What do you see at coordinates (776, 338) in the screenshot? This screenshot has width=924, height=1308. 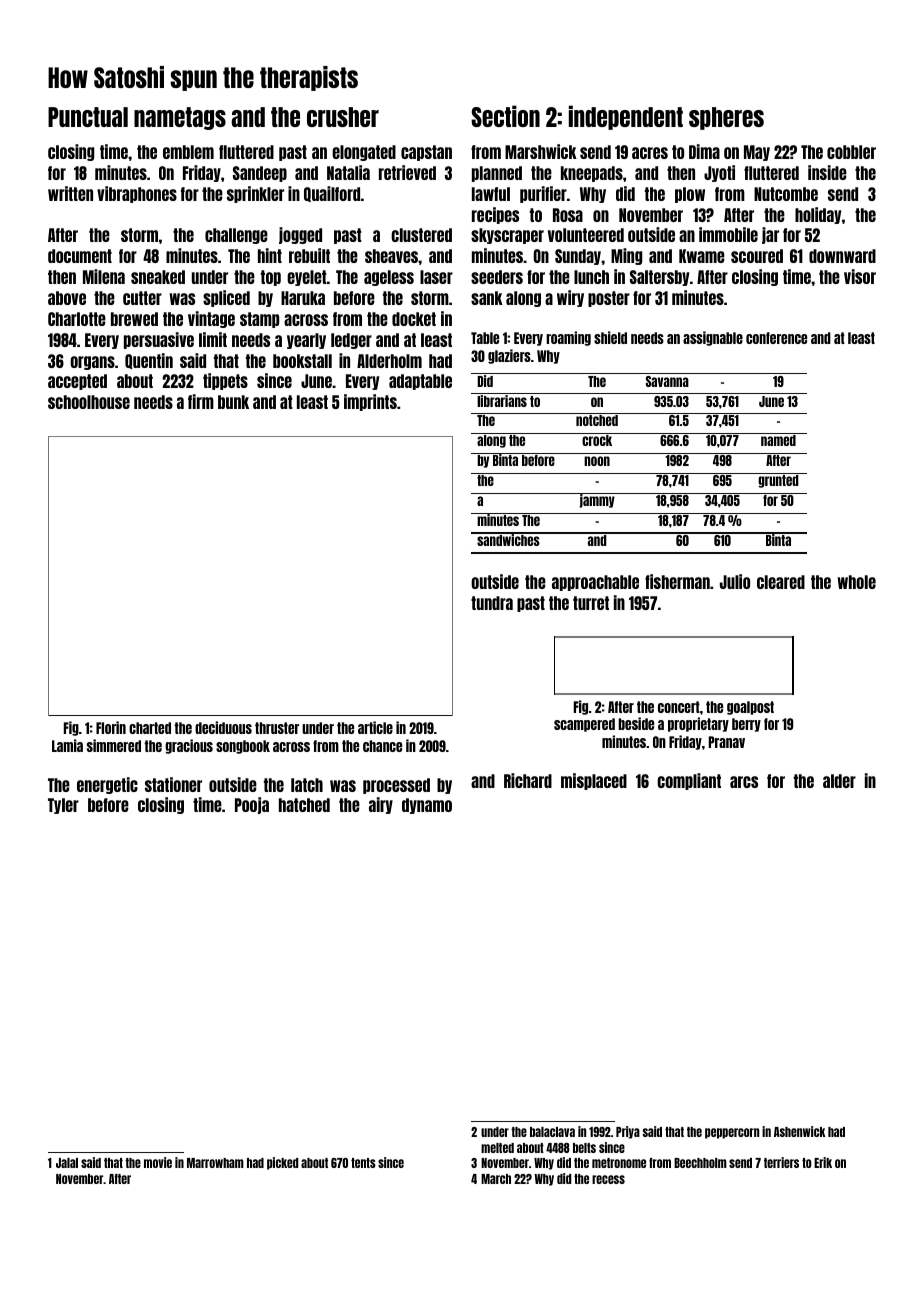 I see `conference` at bounding box center [776, 338].
